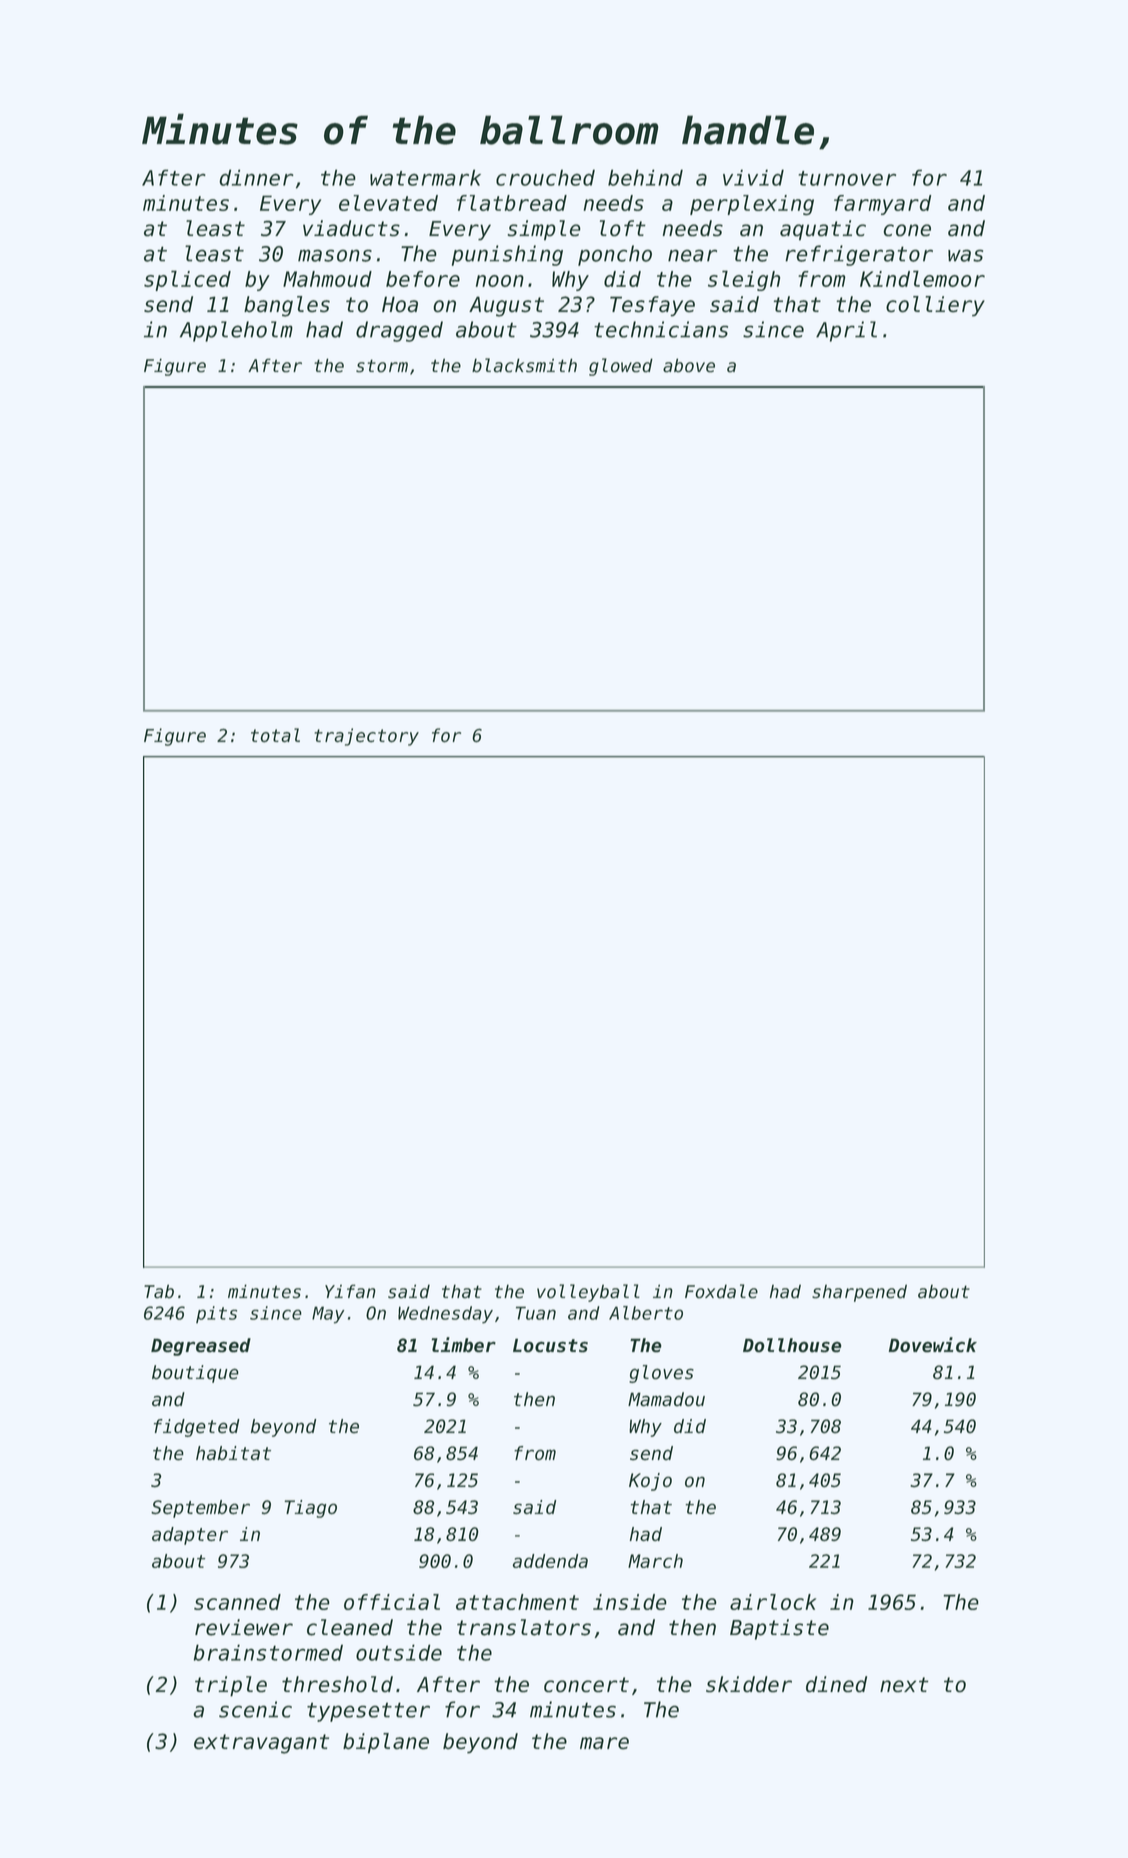 The image size is (1128, 1858). I want to click on trajectory, so click(366, 737).
